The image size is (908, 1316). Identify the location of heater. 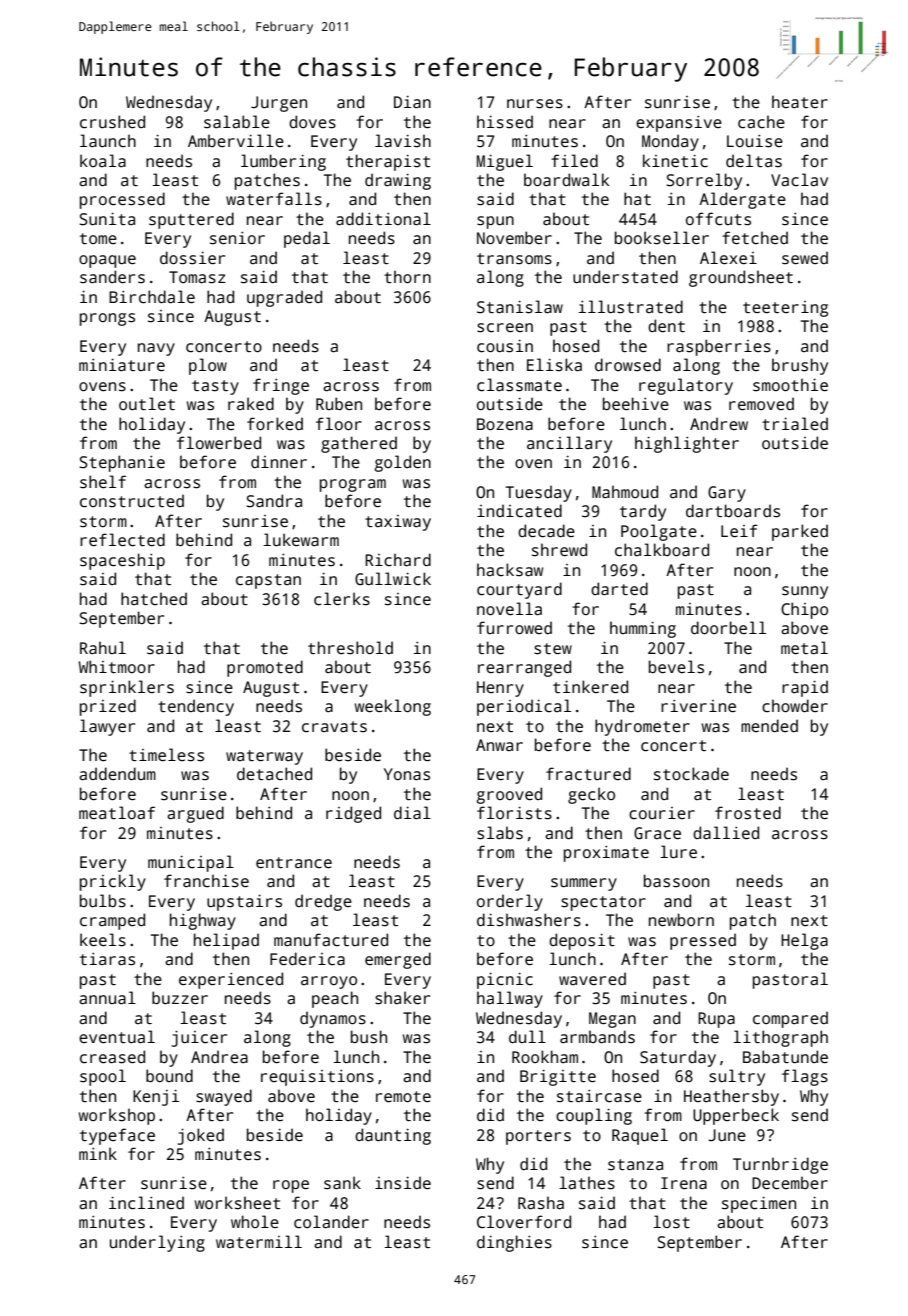
(800, 102).
